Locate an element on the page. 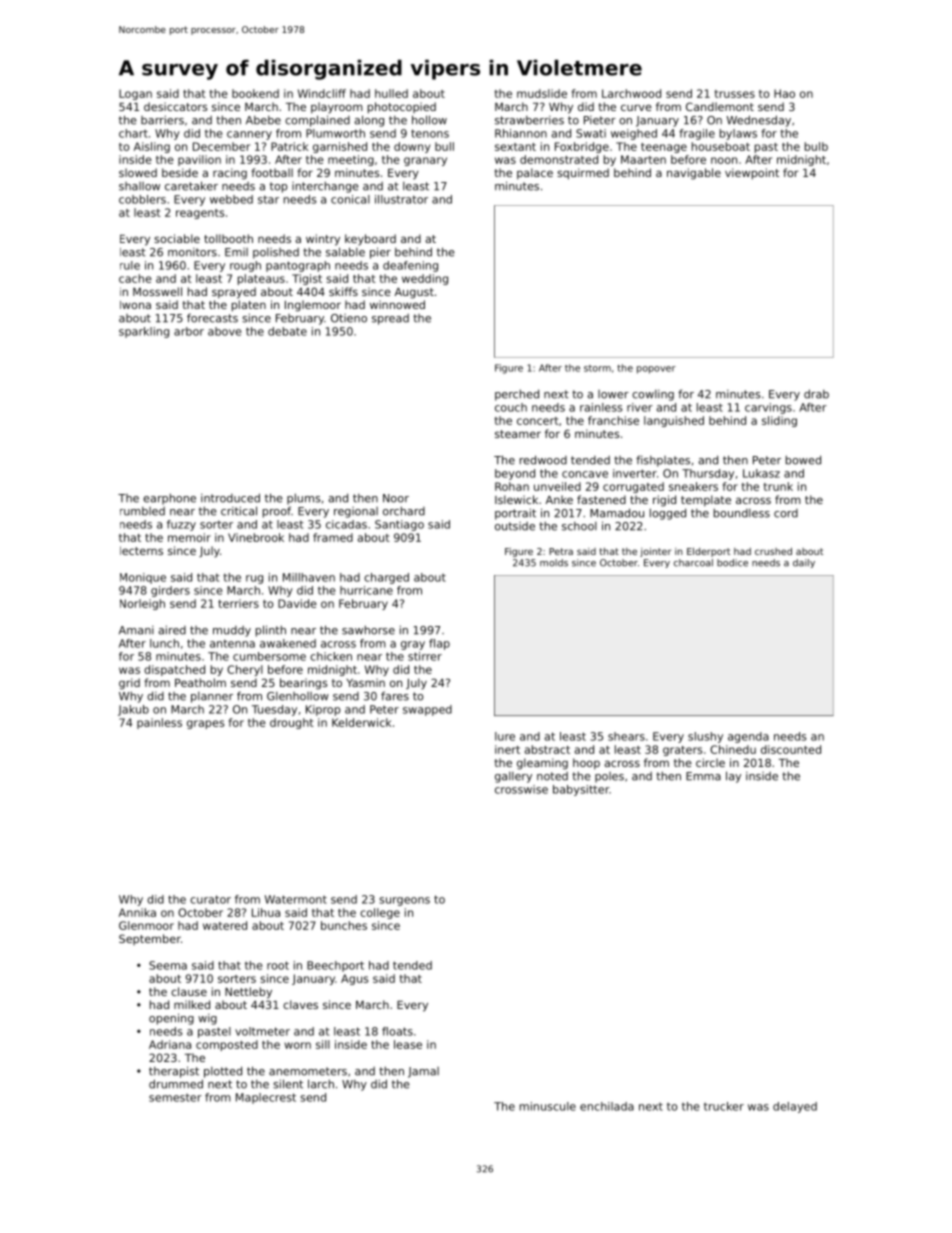 This image has width=952, height=1233. Jamal is located at coordinates (423, 1072).
